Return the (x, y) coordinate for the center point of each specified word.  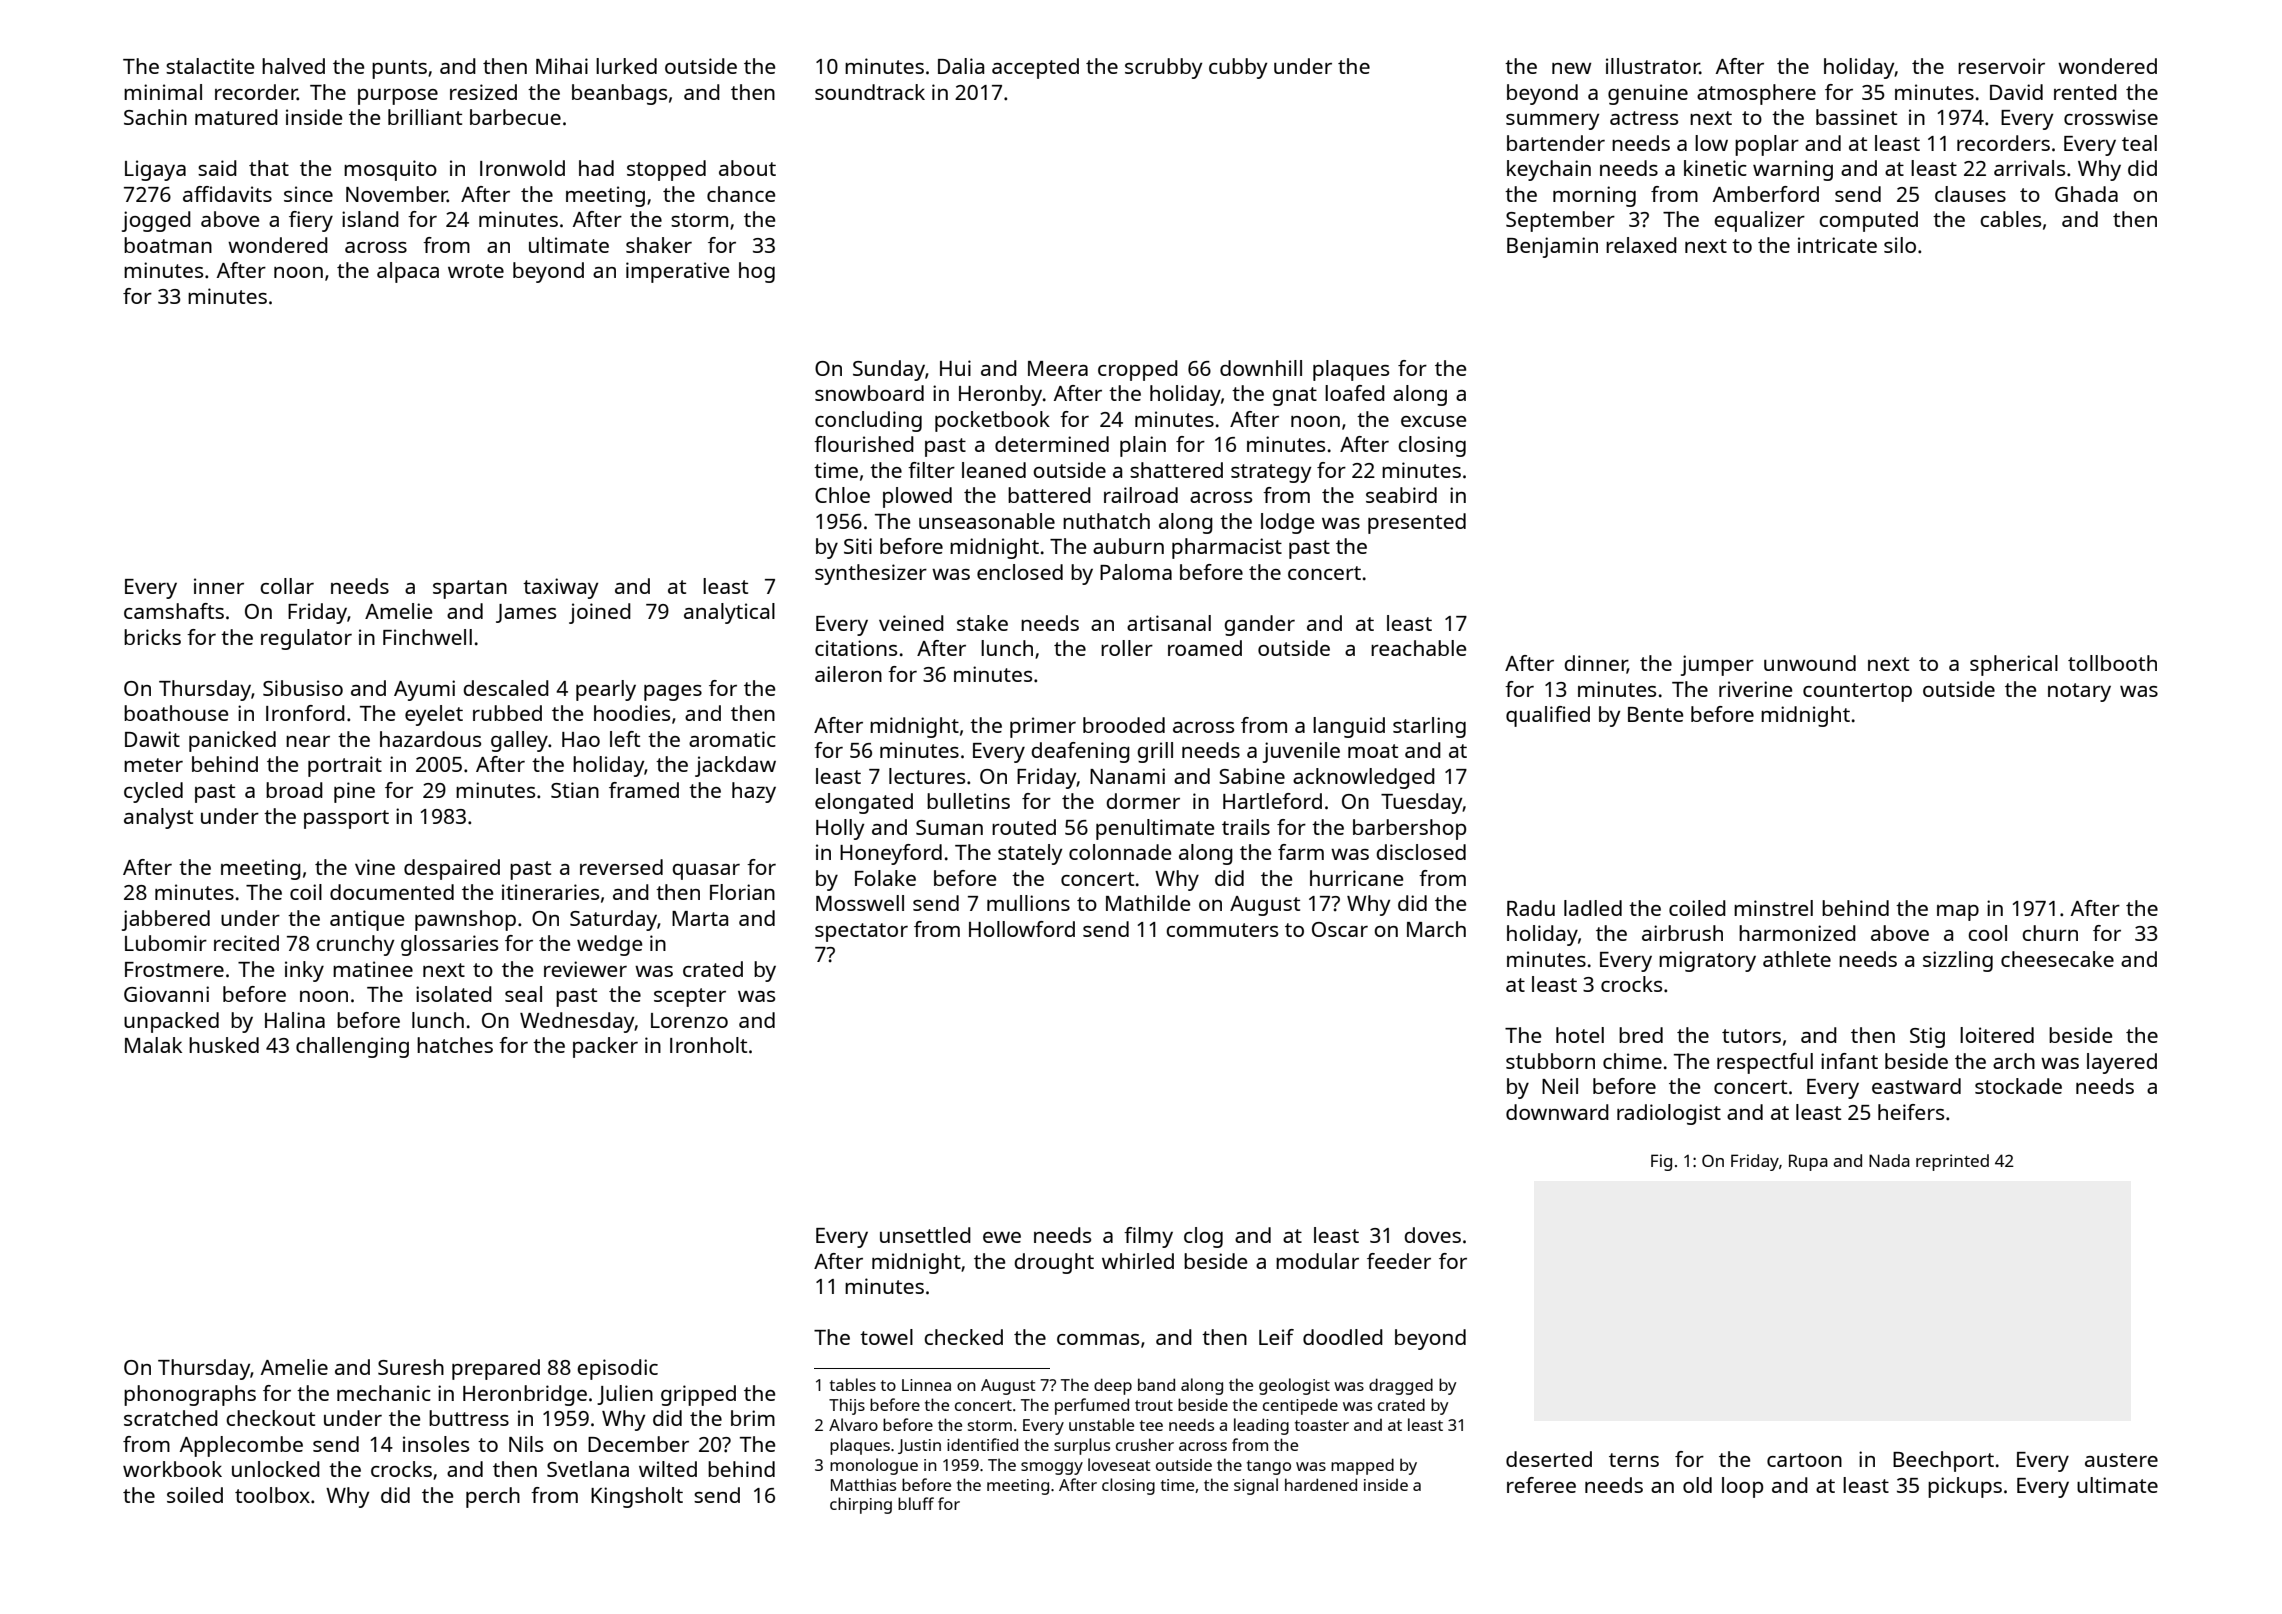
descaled (506, 688)
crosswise (2111, 117)
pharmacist (1227, 548)
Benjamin (1552, 247)
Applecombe (241, 1446)
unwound (1810, 663)
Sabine (1252, 776)
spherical (2014, 665)
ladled (1593, 908)
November (397, 194)
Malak (153, 1045)
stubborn (1550, 1061)
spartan (470, 589)
